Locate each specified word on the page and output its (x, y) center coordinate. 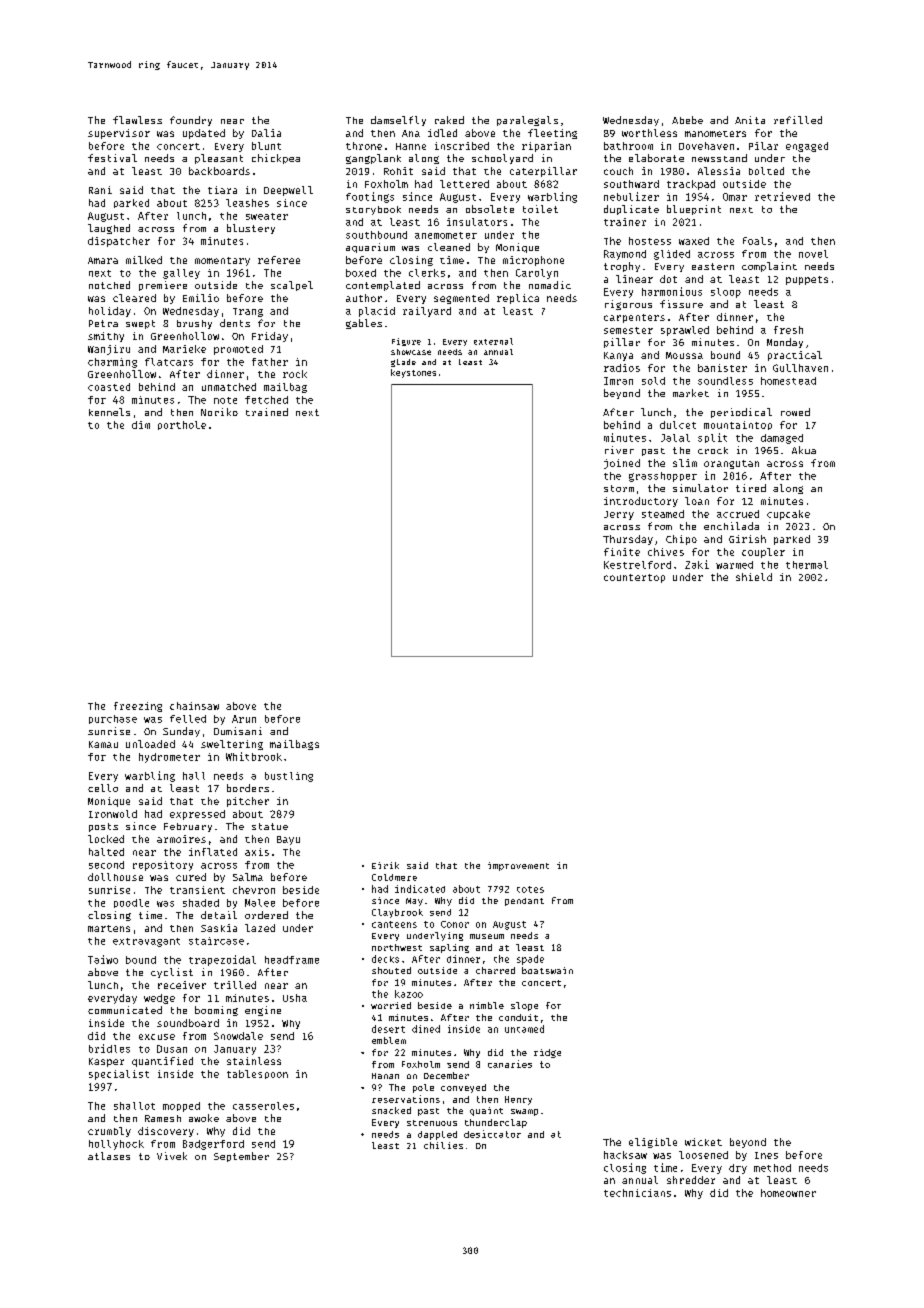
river (619, 450)
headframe (292, 960)
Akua (804, 450)
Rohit (398, 171)
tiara (222, 190)
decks (385, 959)
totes (530, 889)
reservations (406, 1099)
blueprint (694, 210)
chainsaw (194, 706)
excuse (157, 1037)
